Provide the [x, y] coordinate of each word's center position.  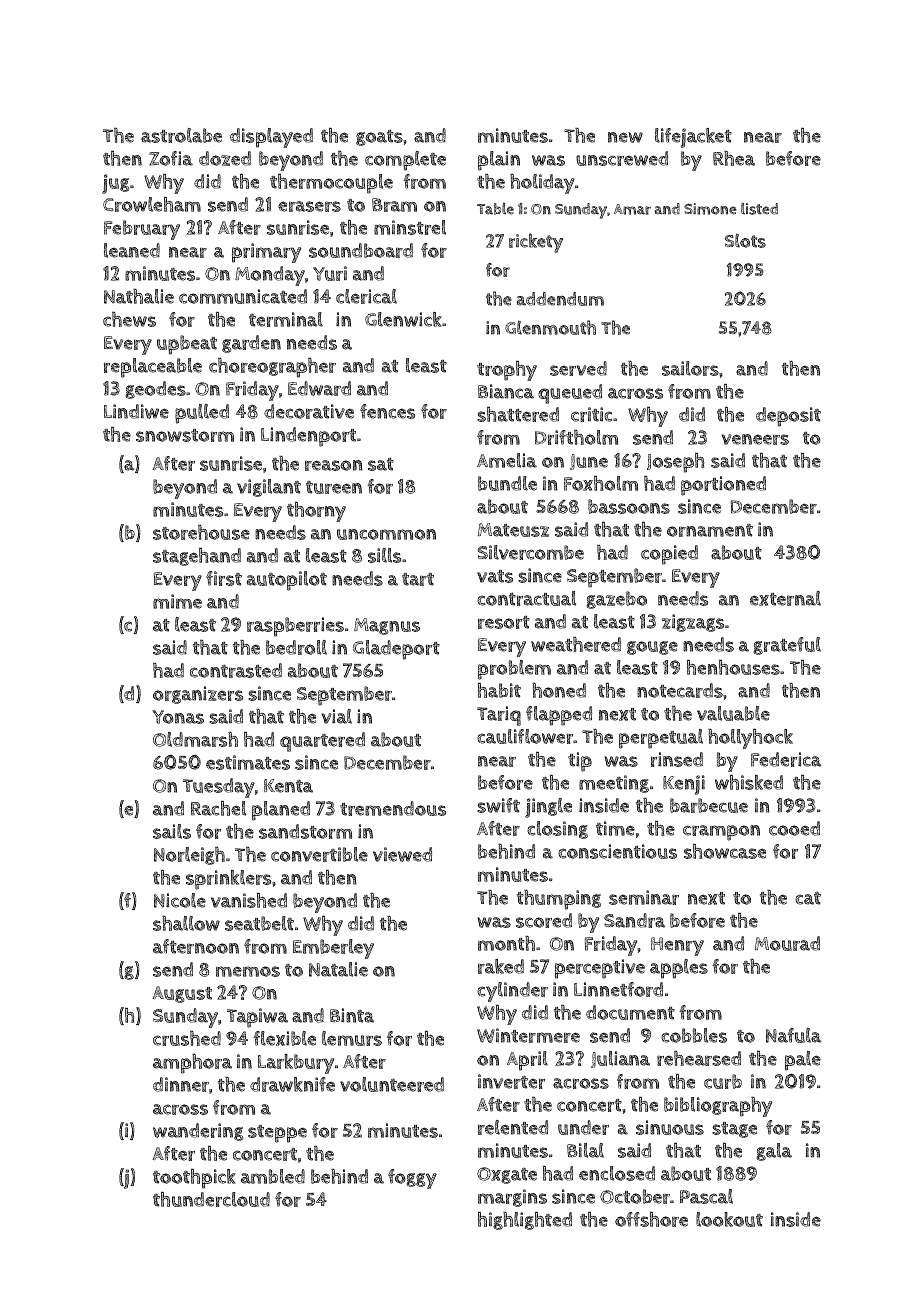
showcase [725, 851]
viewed [402, 854]
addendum [560, 299]
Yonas [178, 717]
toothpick [194, 1179]
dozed [225, 158]
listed [759, 208]
